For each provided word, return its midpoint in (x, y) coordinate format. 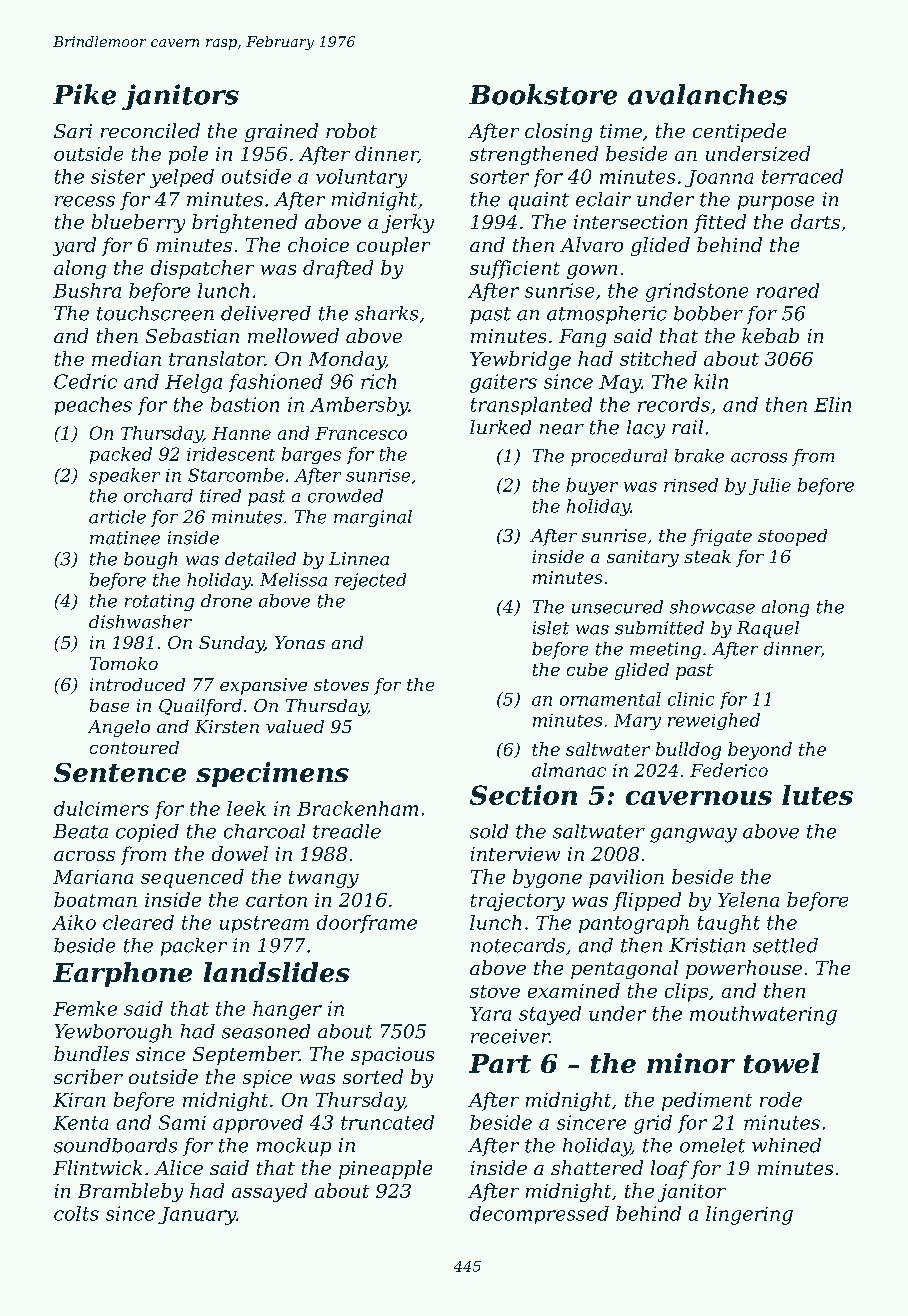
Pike (84, 94)
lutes (817, 795)
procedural (619, 457)
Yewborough (113, 1033)
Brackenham (357, 808)
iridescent (231, 454)
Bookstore (543, 94)
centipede (739, 132)
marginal (373, 518)
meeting (665, 650)
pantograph (634, 924)
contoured (134, 747)
